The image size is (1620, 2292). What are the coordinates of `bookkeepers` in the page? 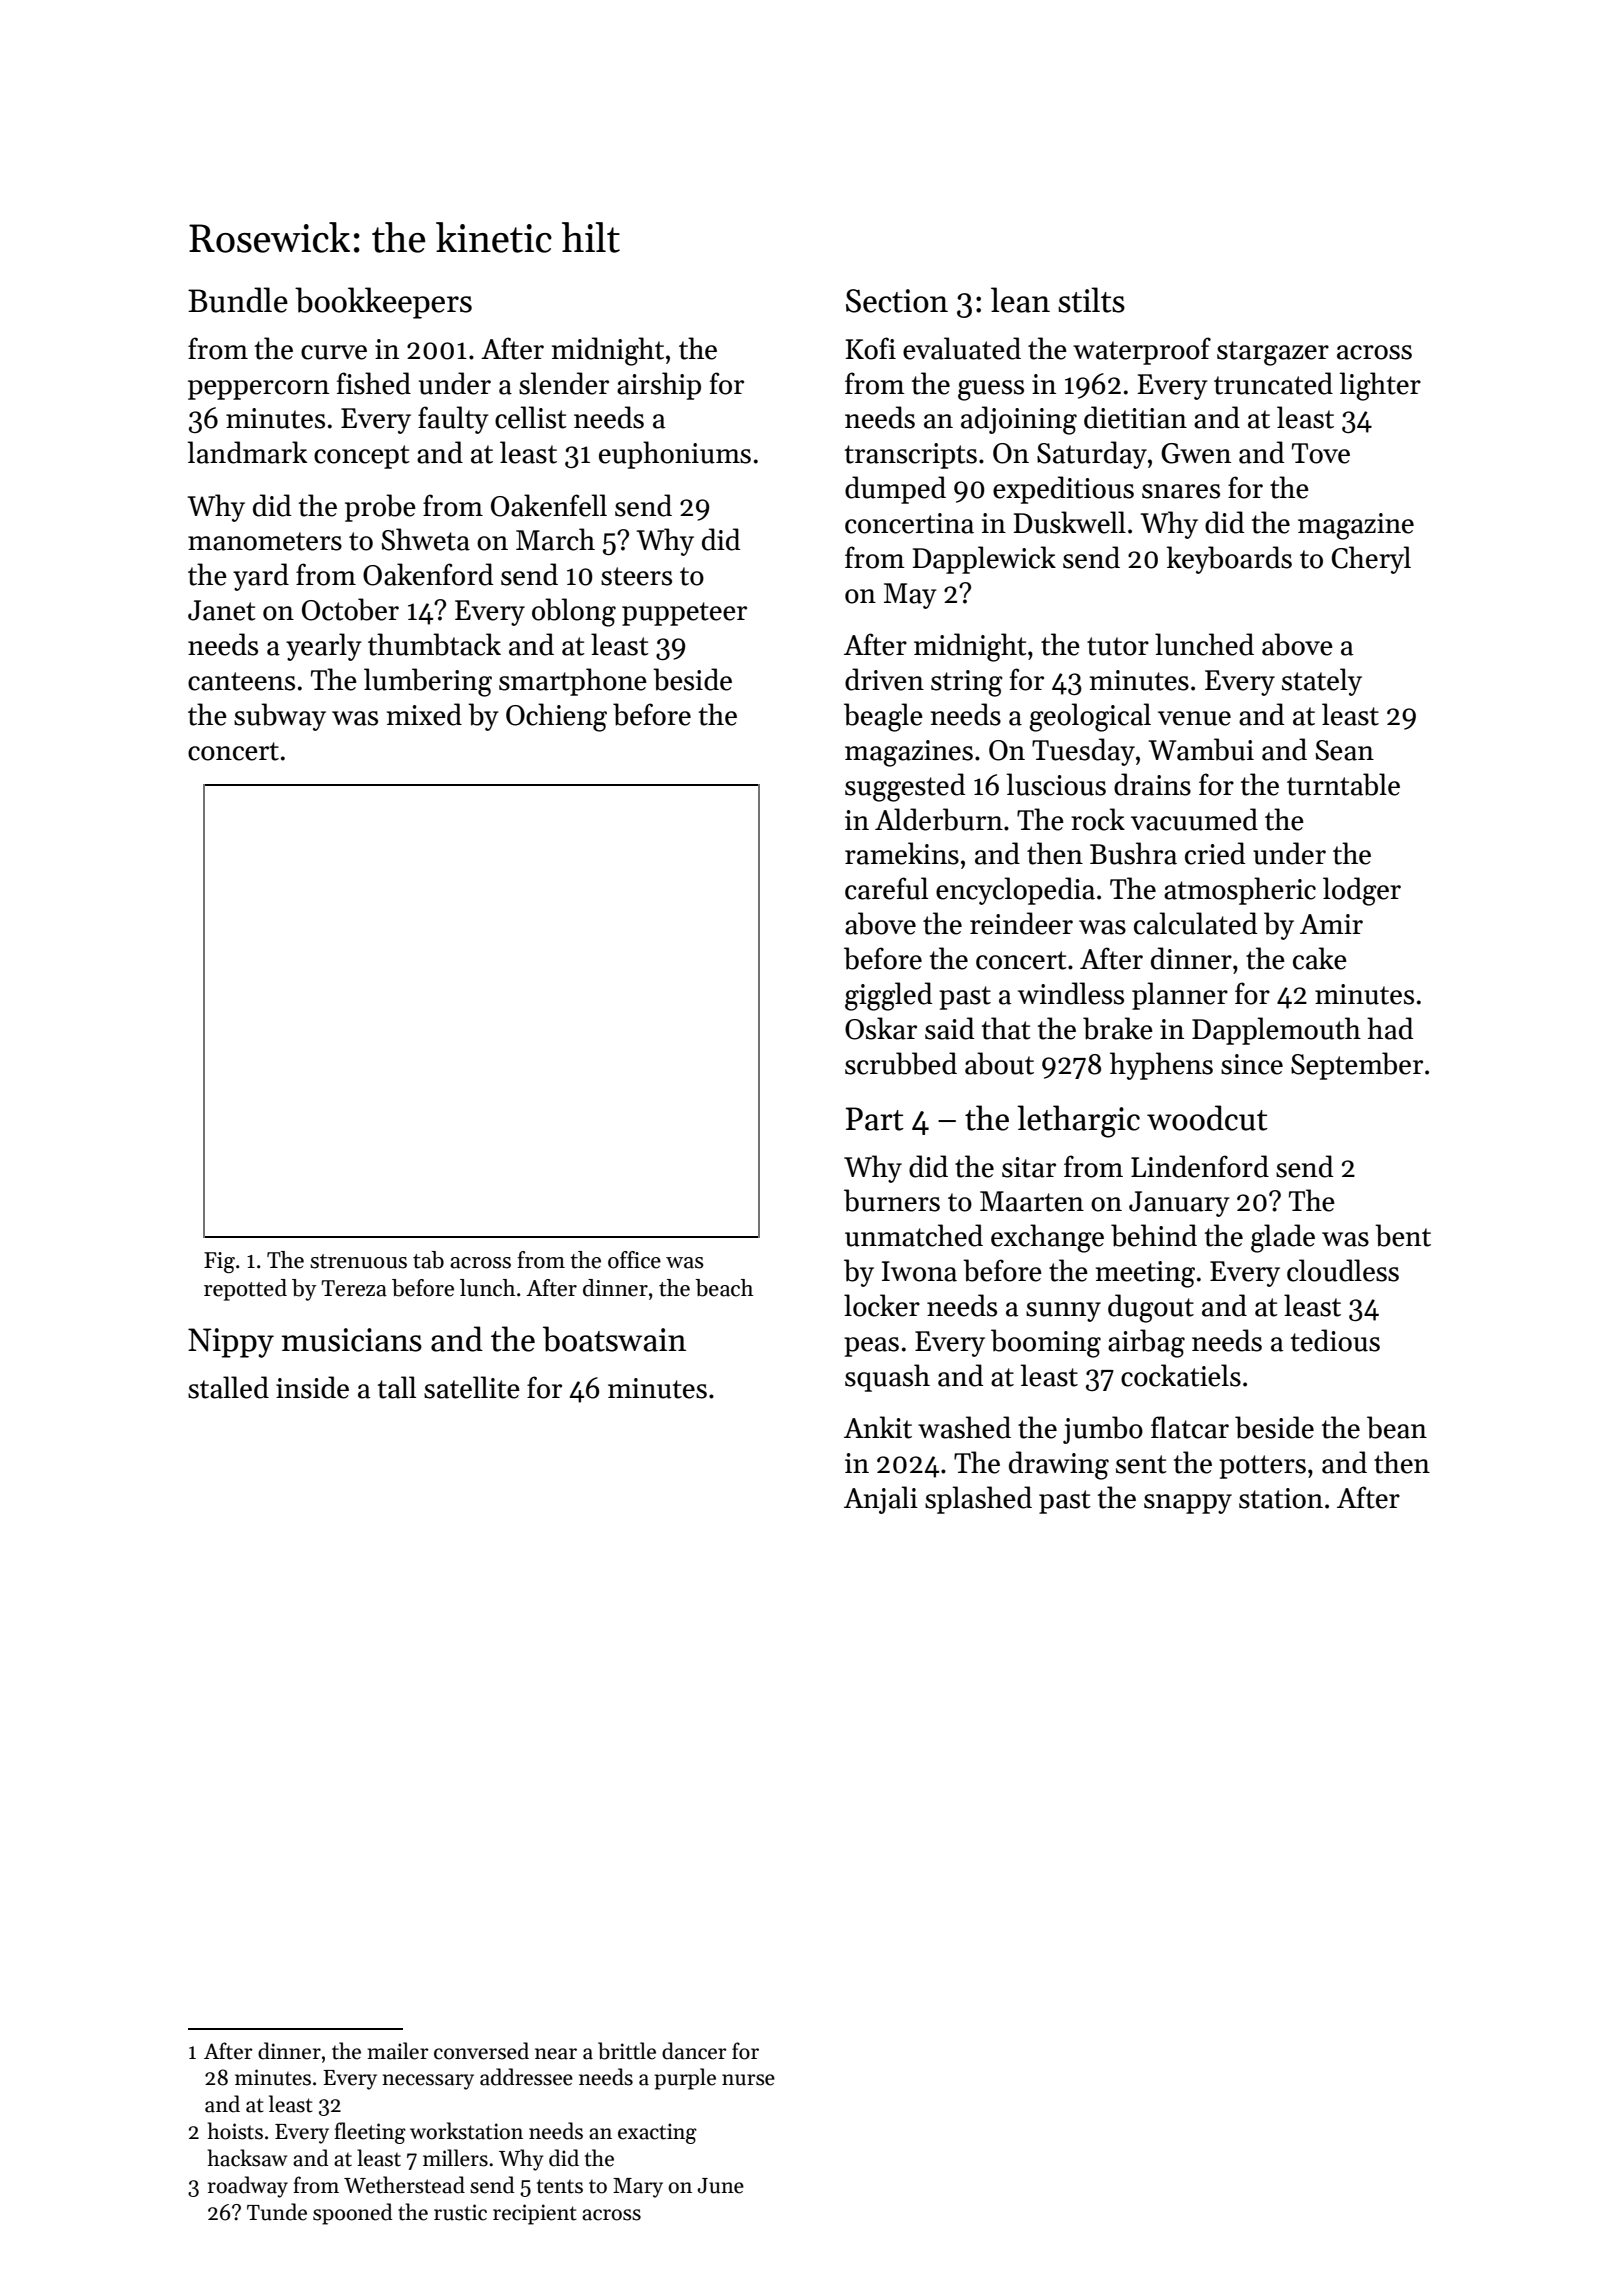 It's located at (383, 303).
